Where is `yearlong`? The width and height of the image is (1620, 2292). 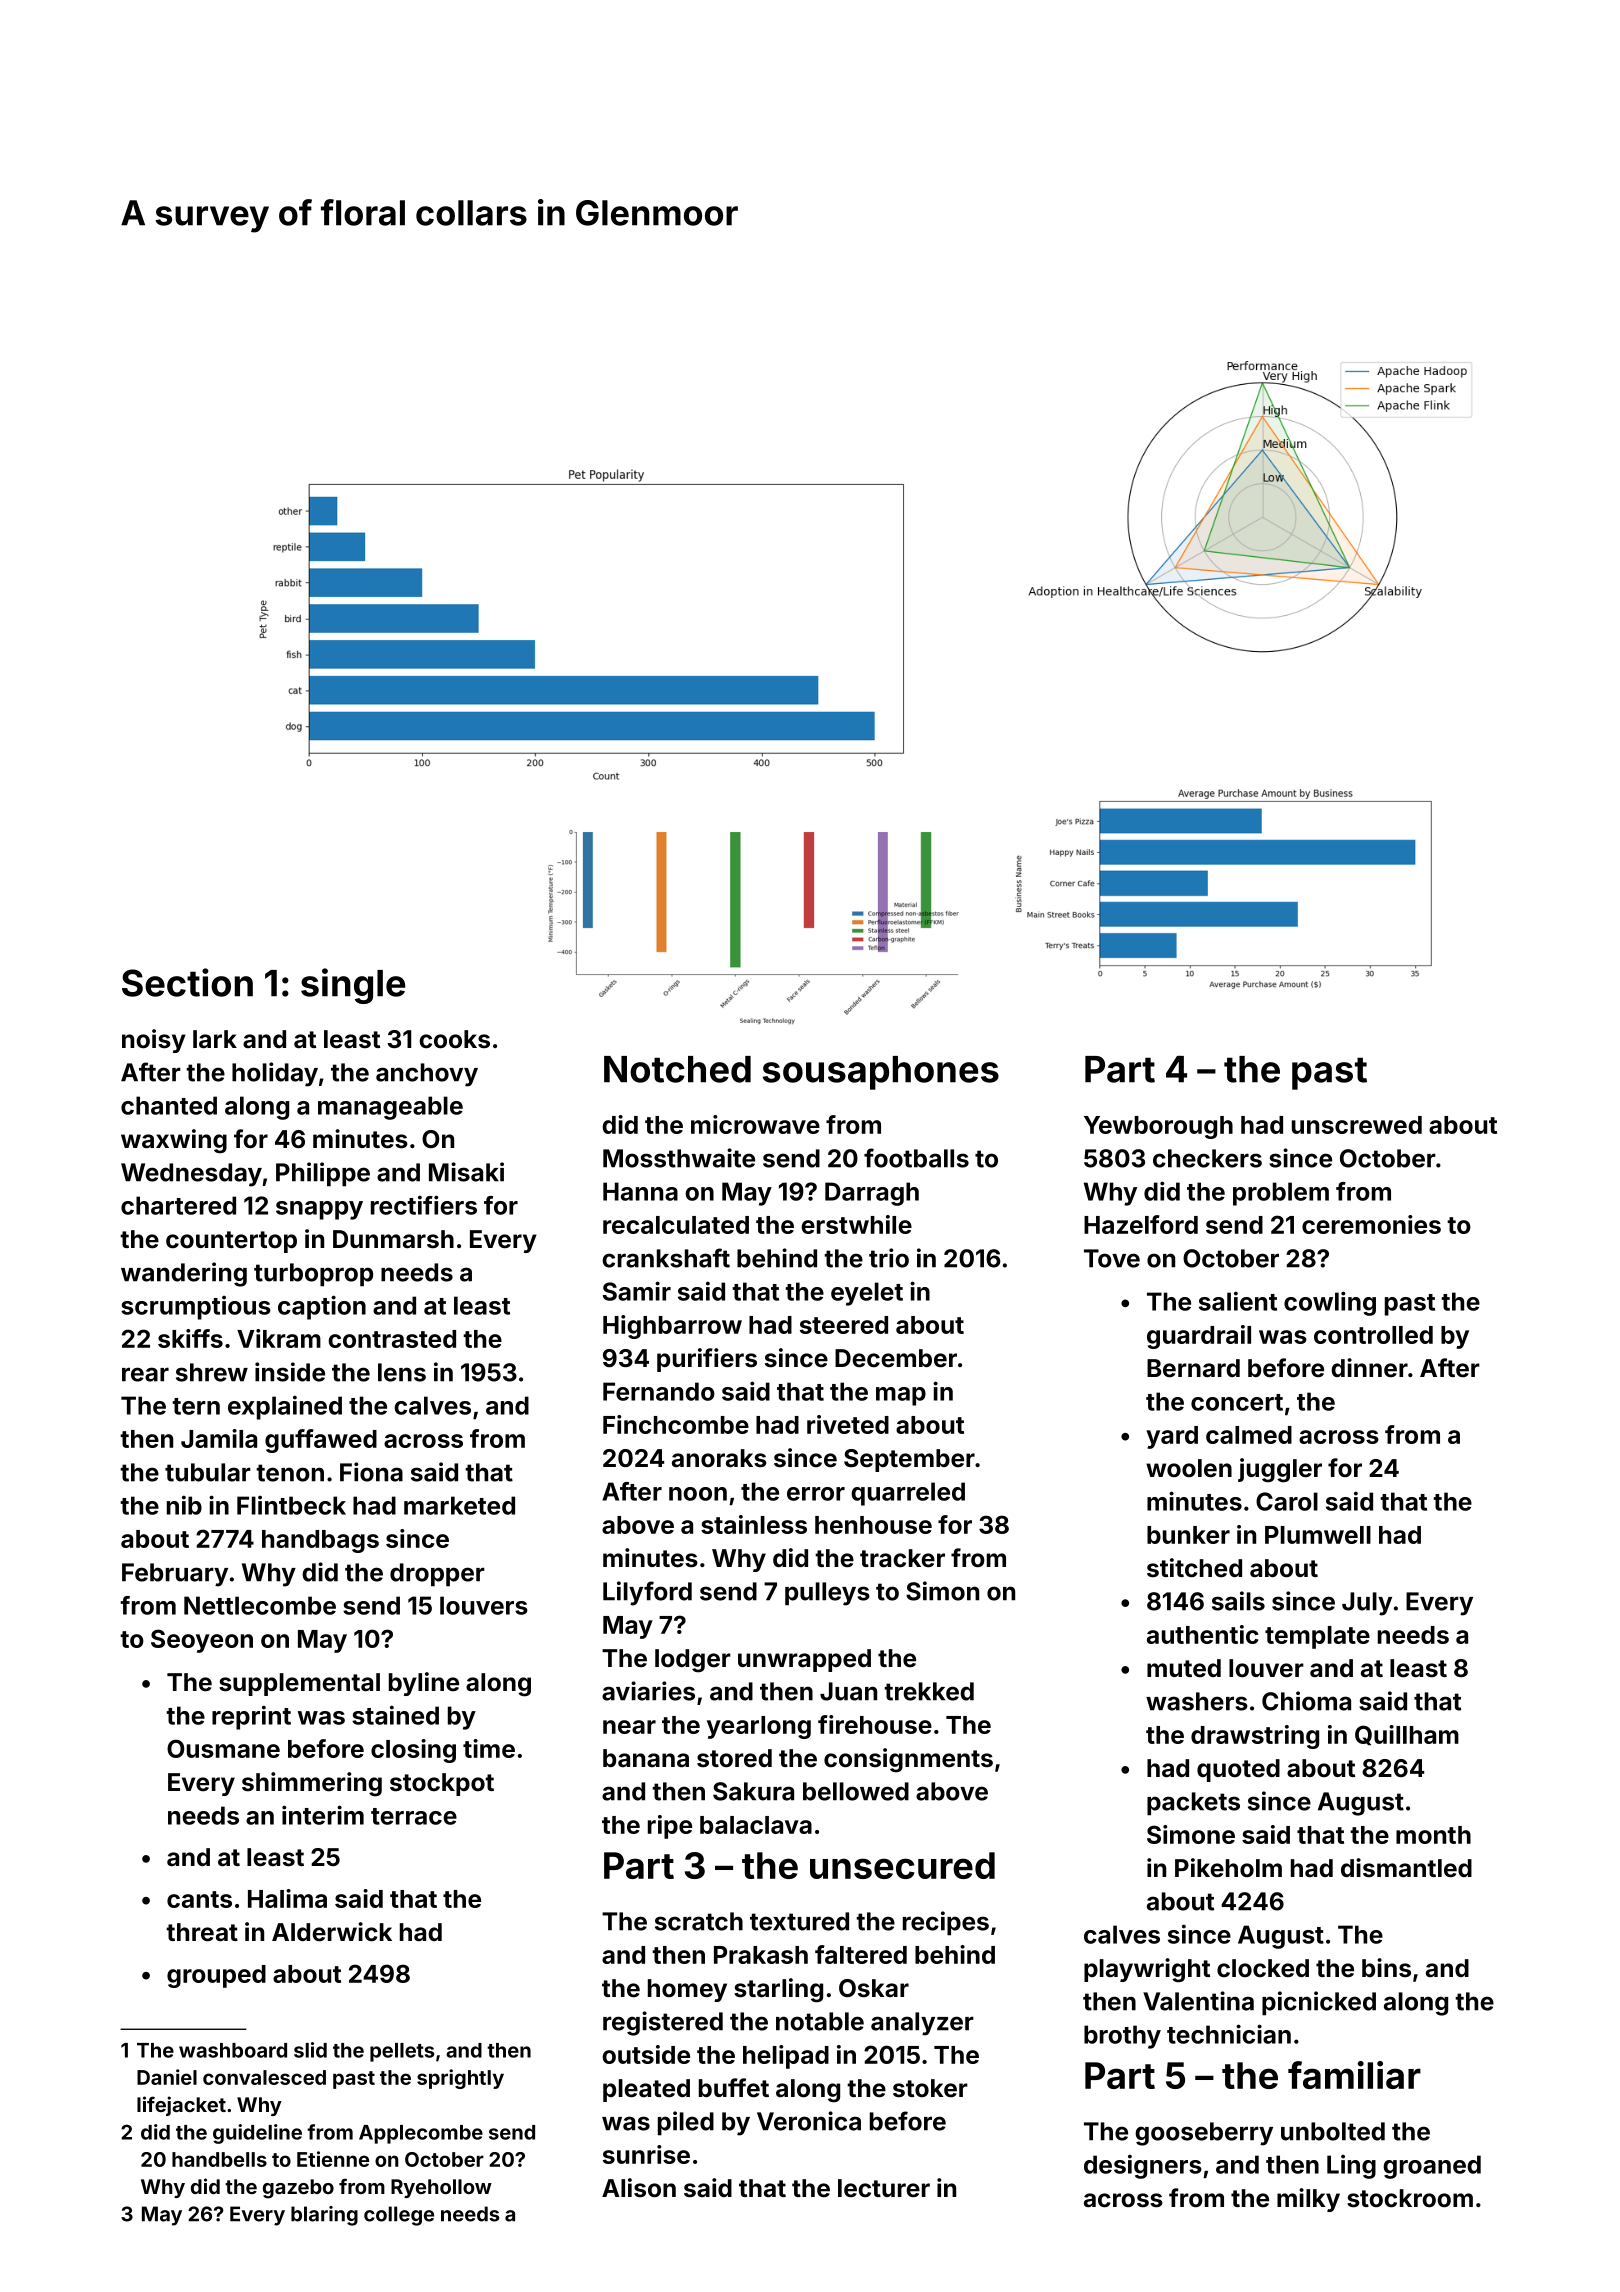
yearlong is located at coordinates (759, 1727).
